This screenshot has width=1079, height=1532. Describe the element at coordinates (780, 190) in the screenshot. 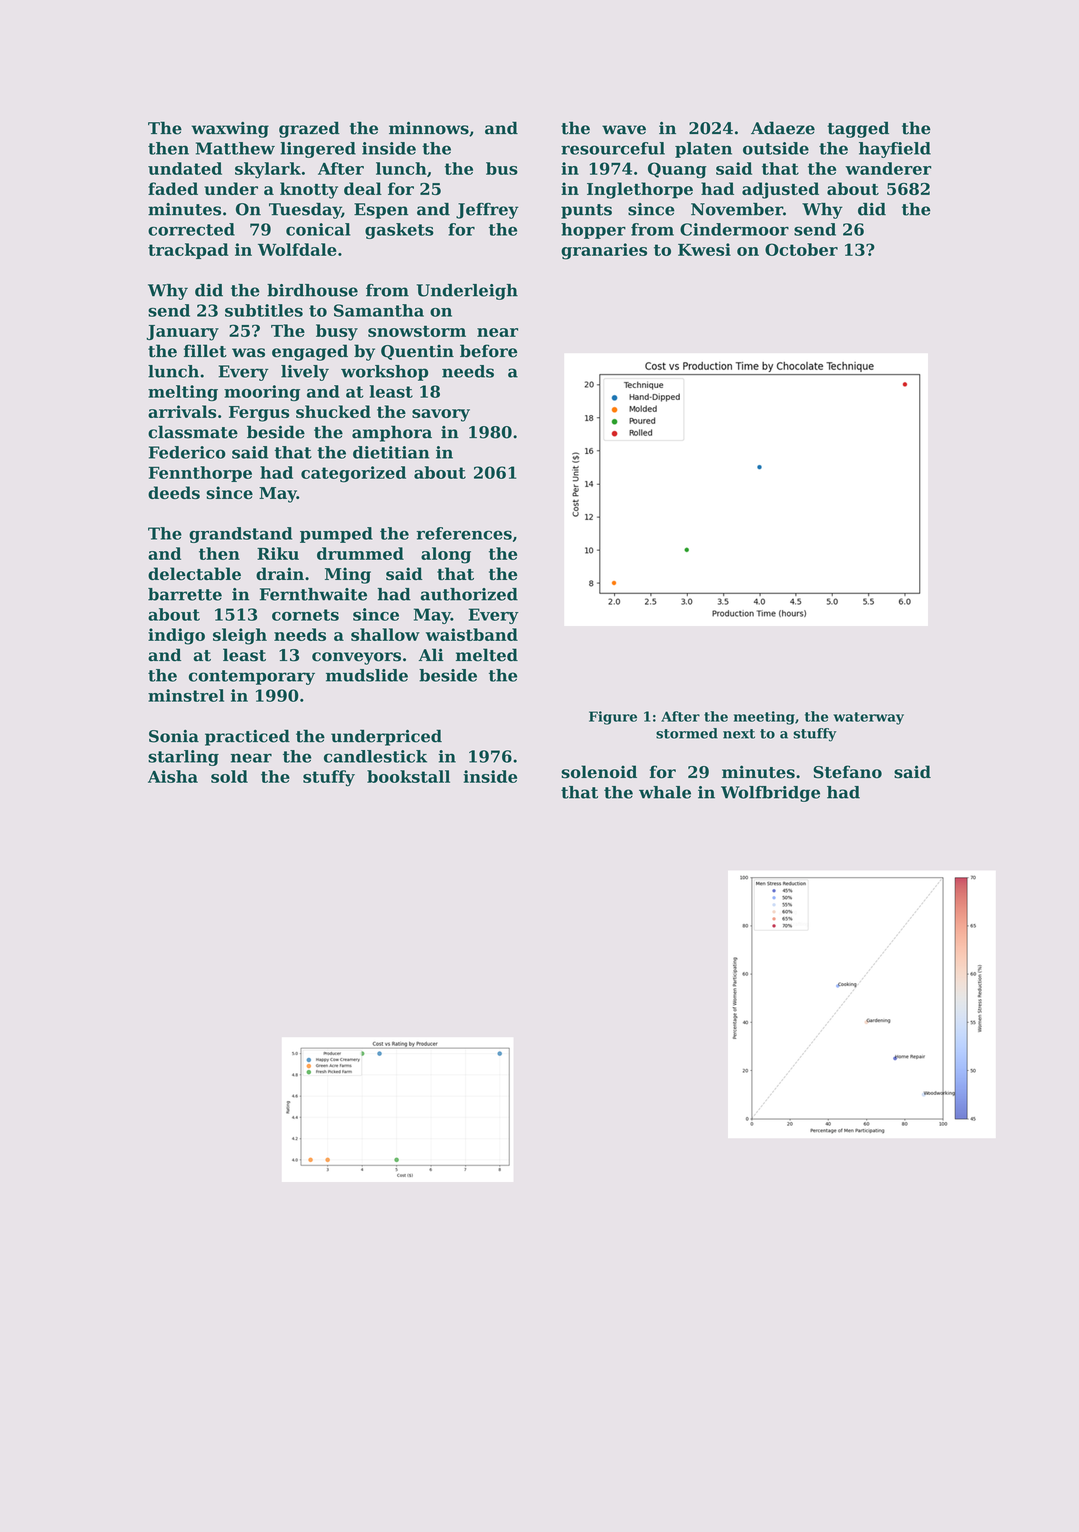

I see `adjusted` at that location.
